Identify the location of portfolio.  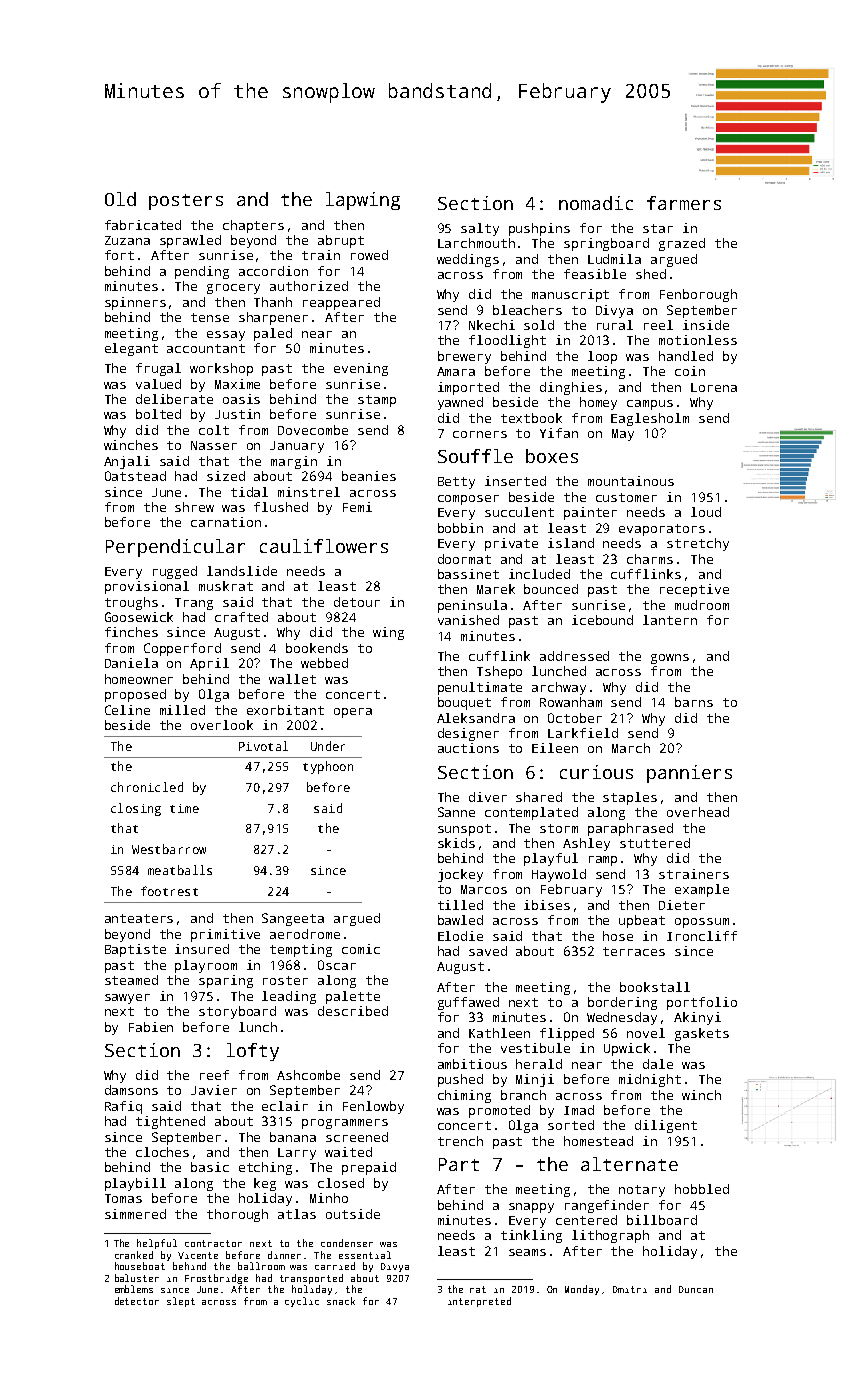
(702, 1003).
